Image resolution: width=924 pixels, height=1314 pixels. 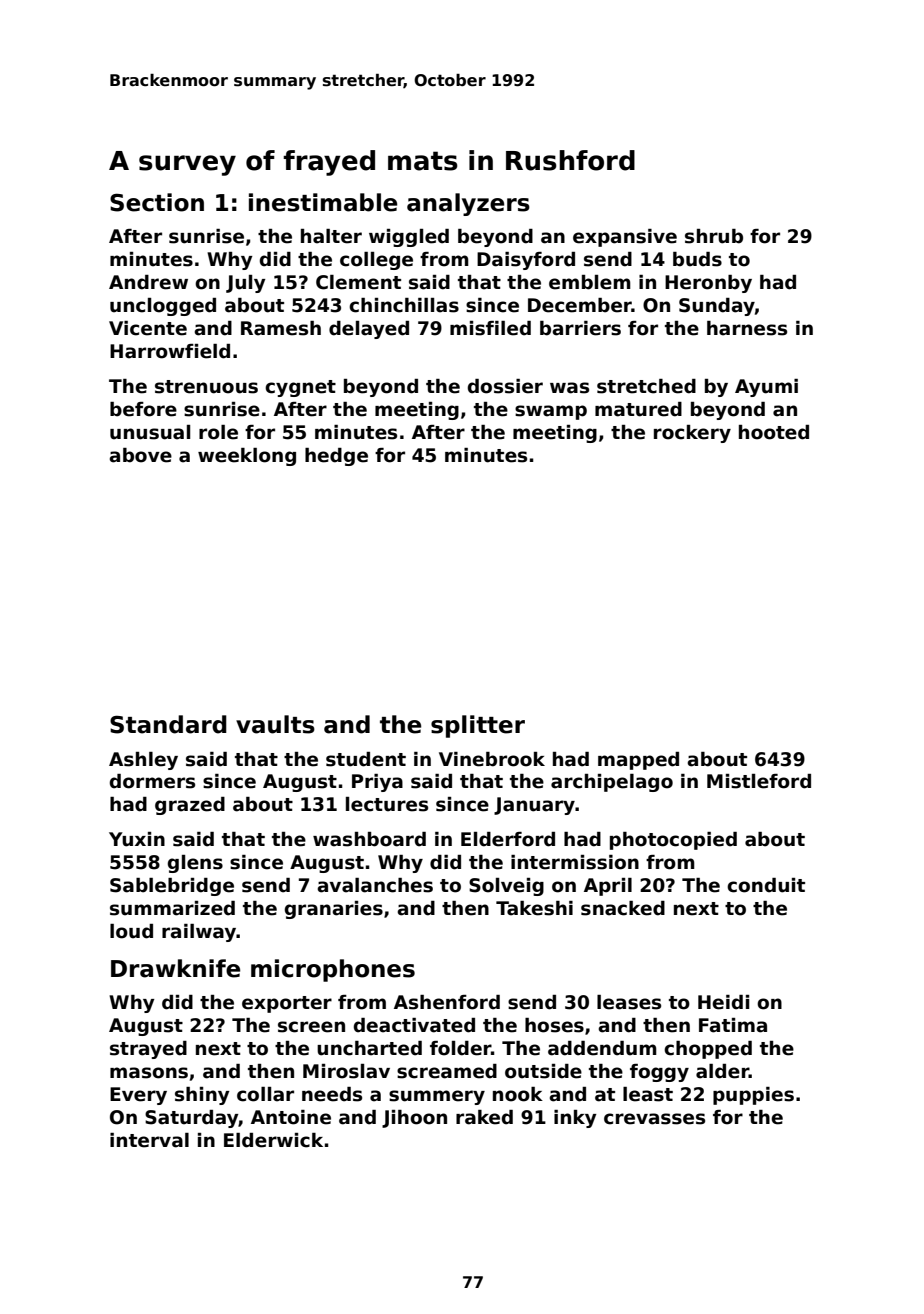 What do you see at coordinates (766, 388) in the screenshot?
I see `Ayumi` at bounding box center [766, 388].
